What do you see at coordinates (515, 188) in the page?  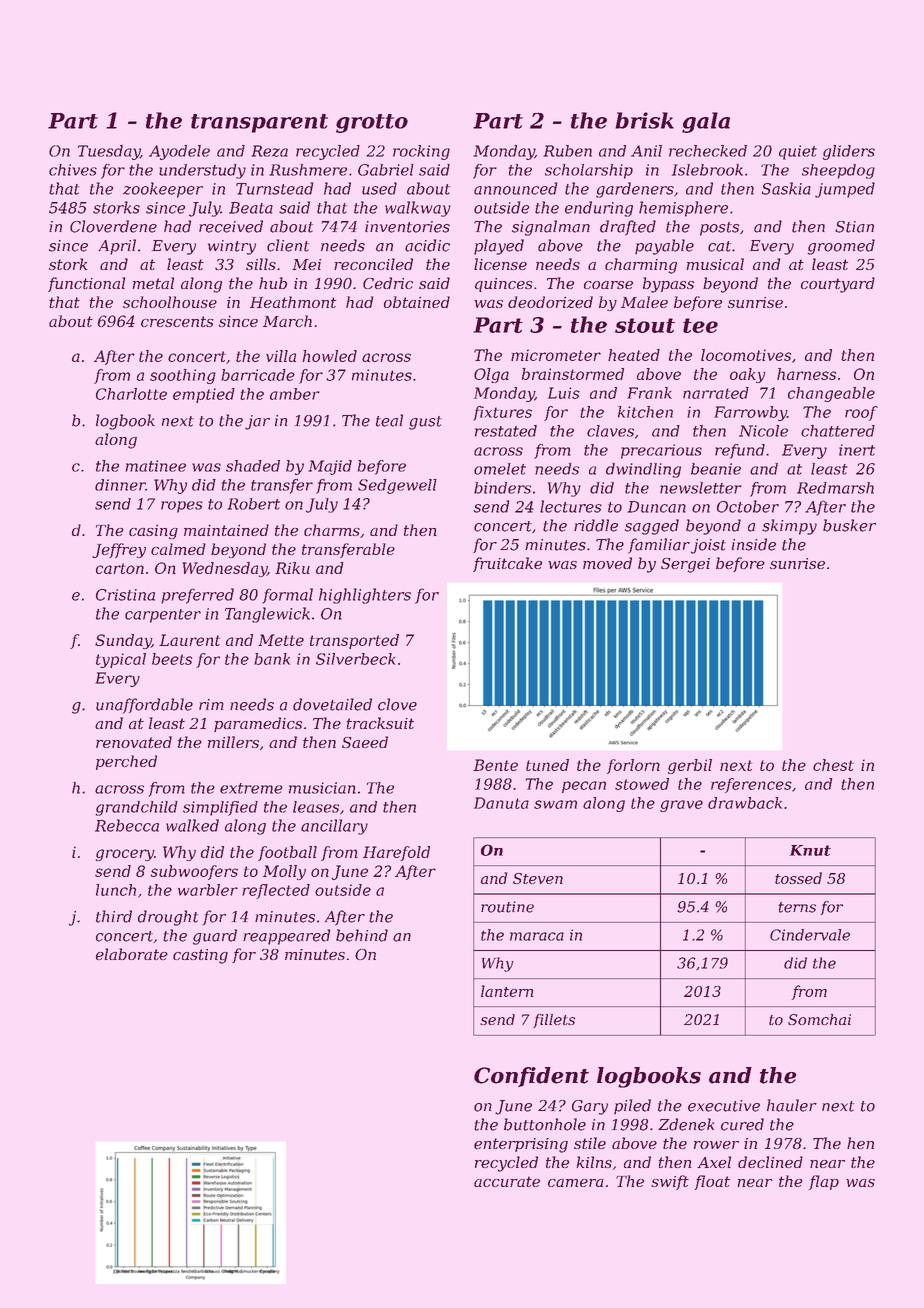 I see `announced` at bounding box center [515, 188].
